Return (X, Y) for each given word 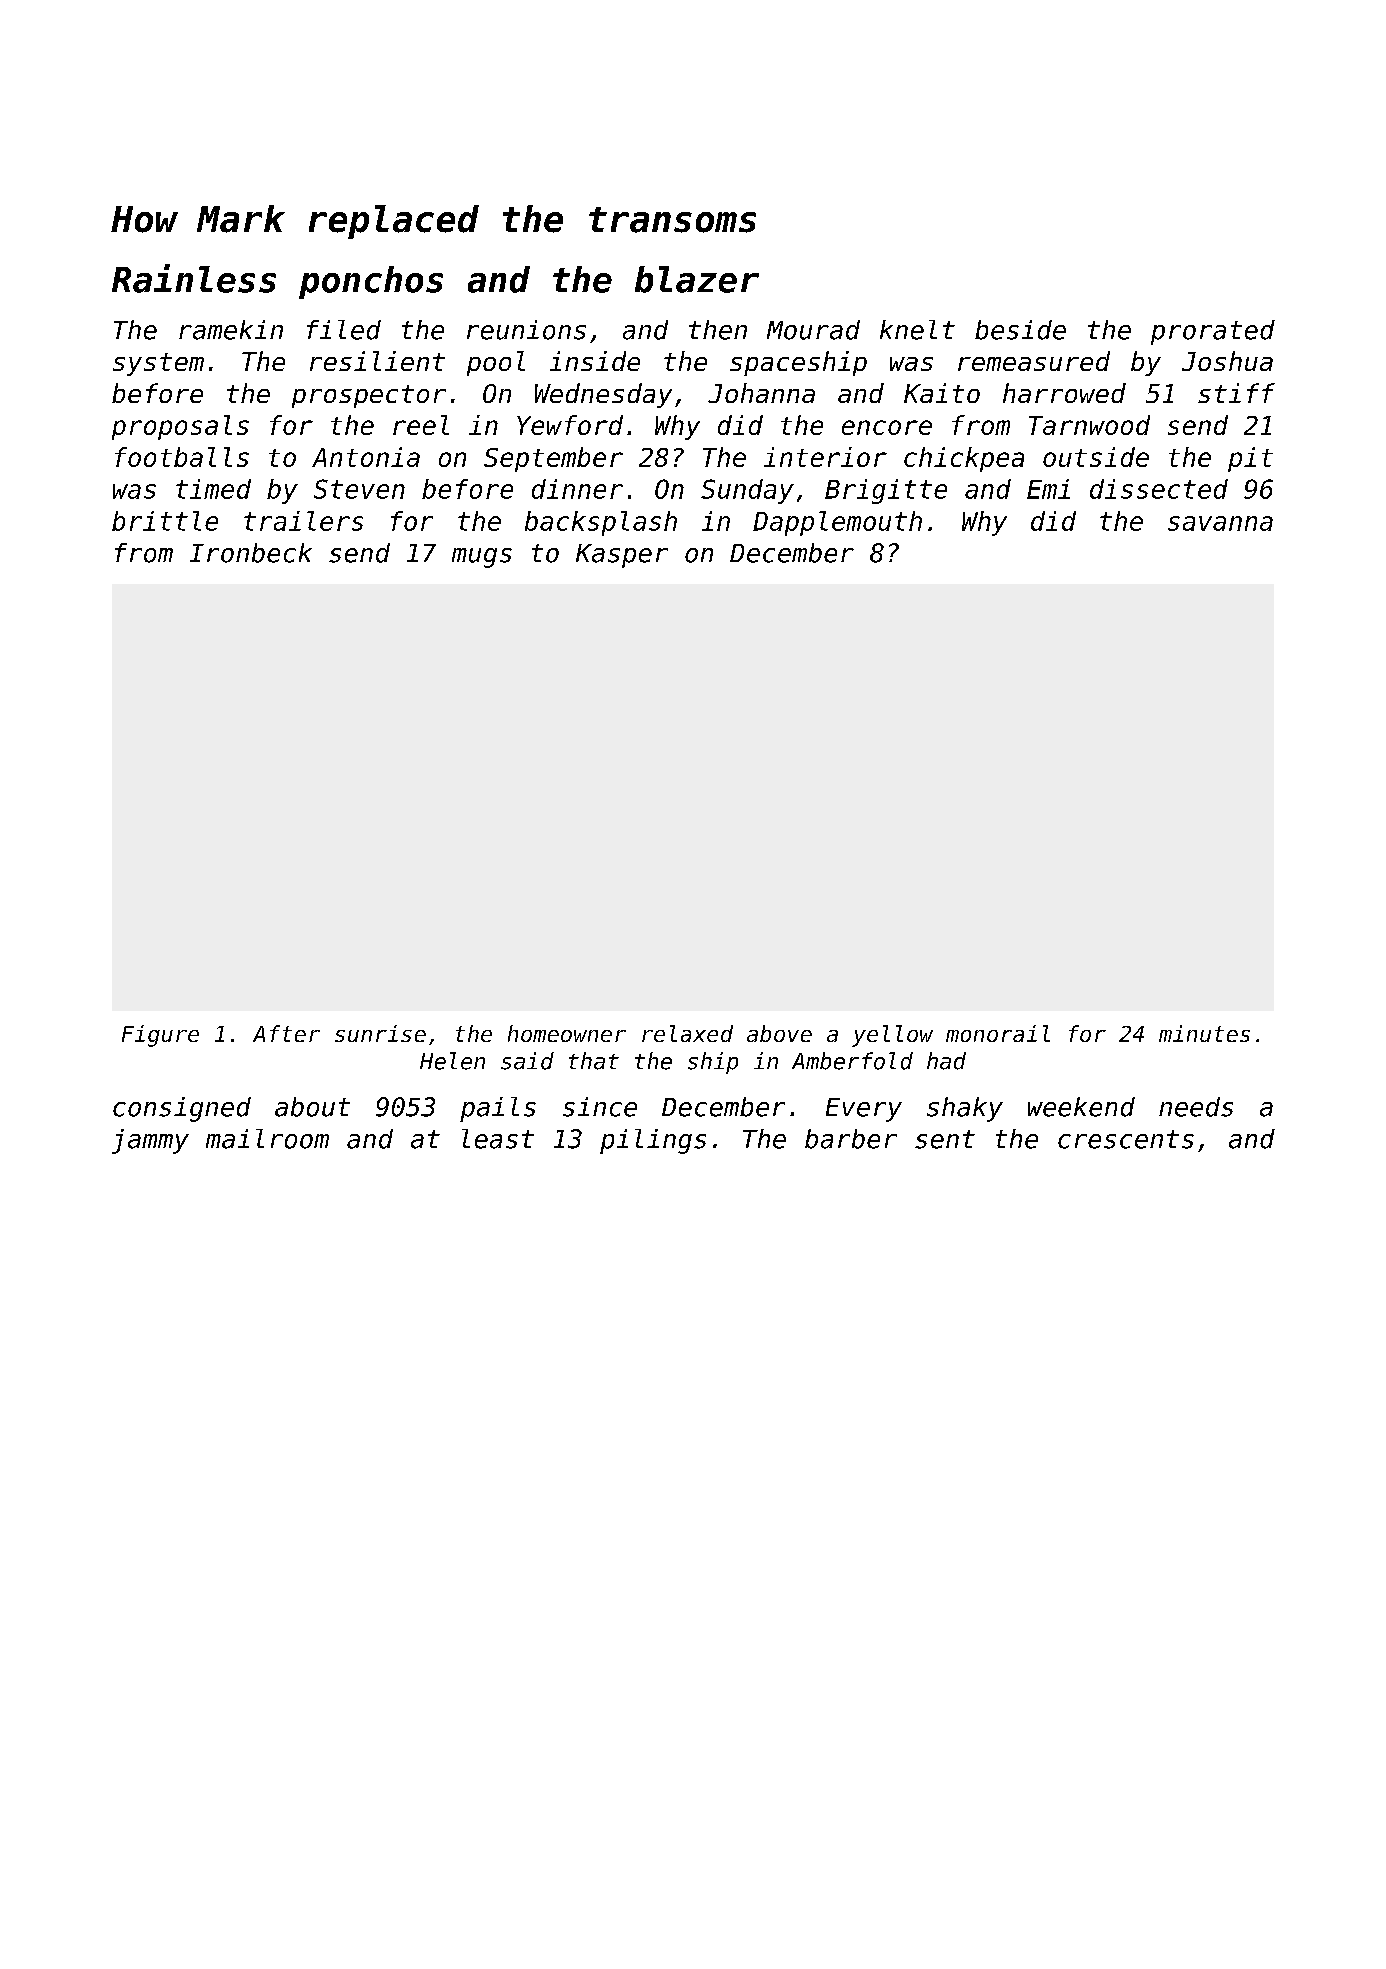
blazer (697, 279)
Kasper (622, 556)
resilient (377, 361)
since (600, 1107)
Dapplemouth (837, 523)
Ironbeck (251, 553)
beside (1020, 330)
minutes (1204, 1033)
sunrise (380, 1033)
